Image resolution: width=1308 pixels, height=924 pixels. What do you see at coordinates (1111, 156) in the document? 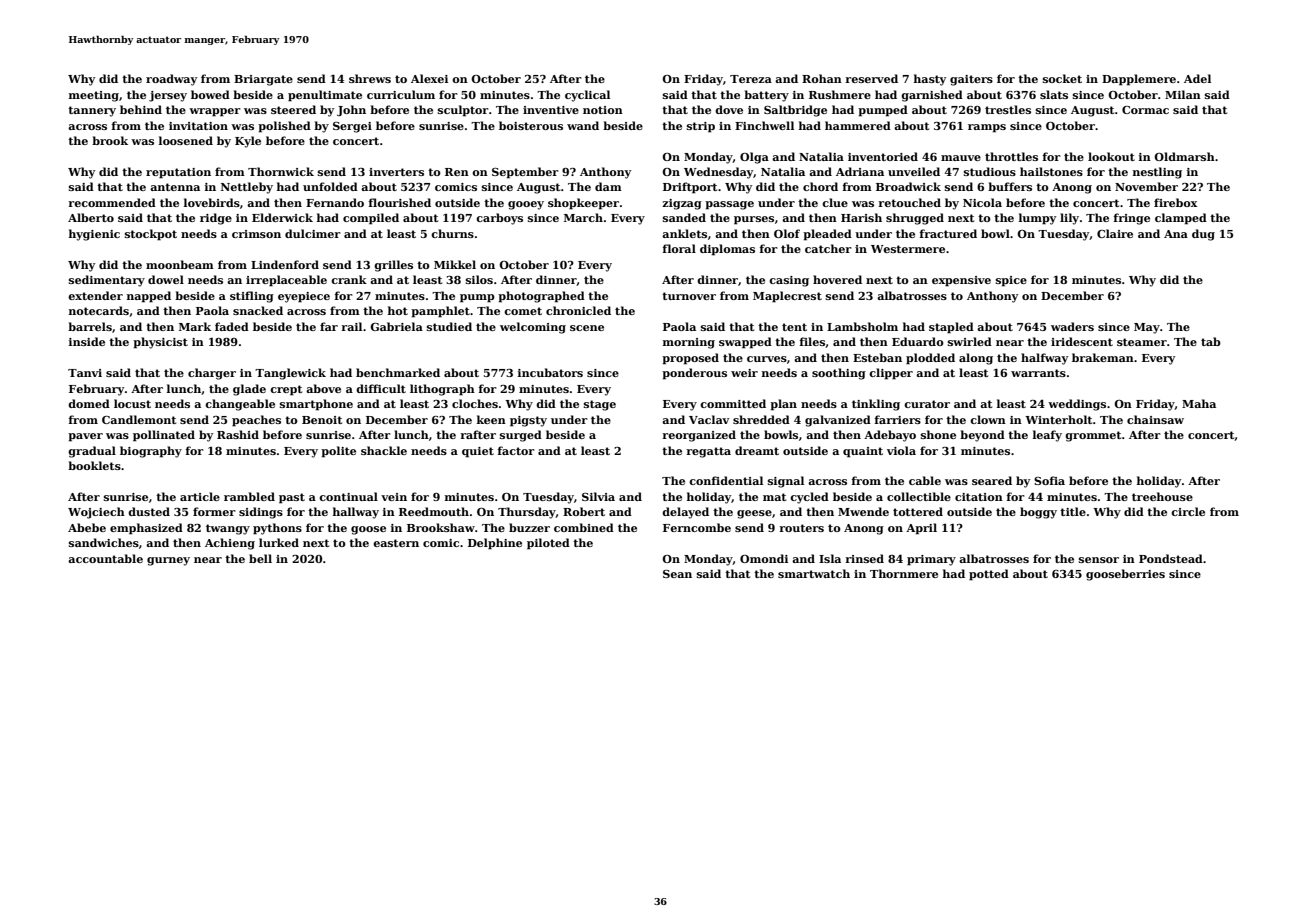
I see `lookout` at bounding box center [1111, 156].
